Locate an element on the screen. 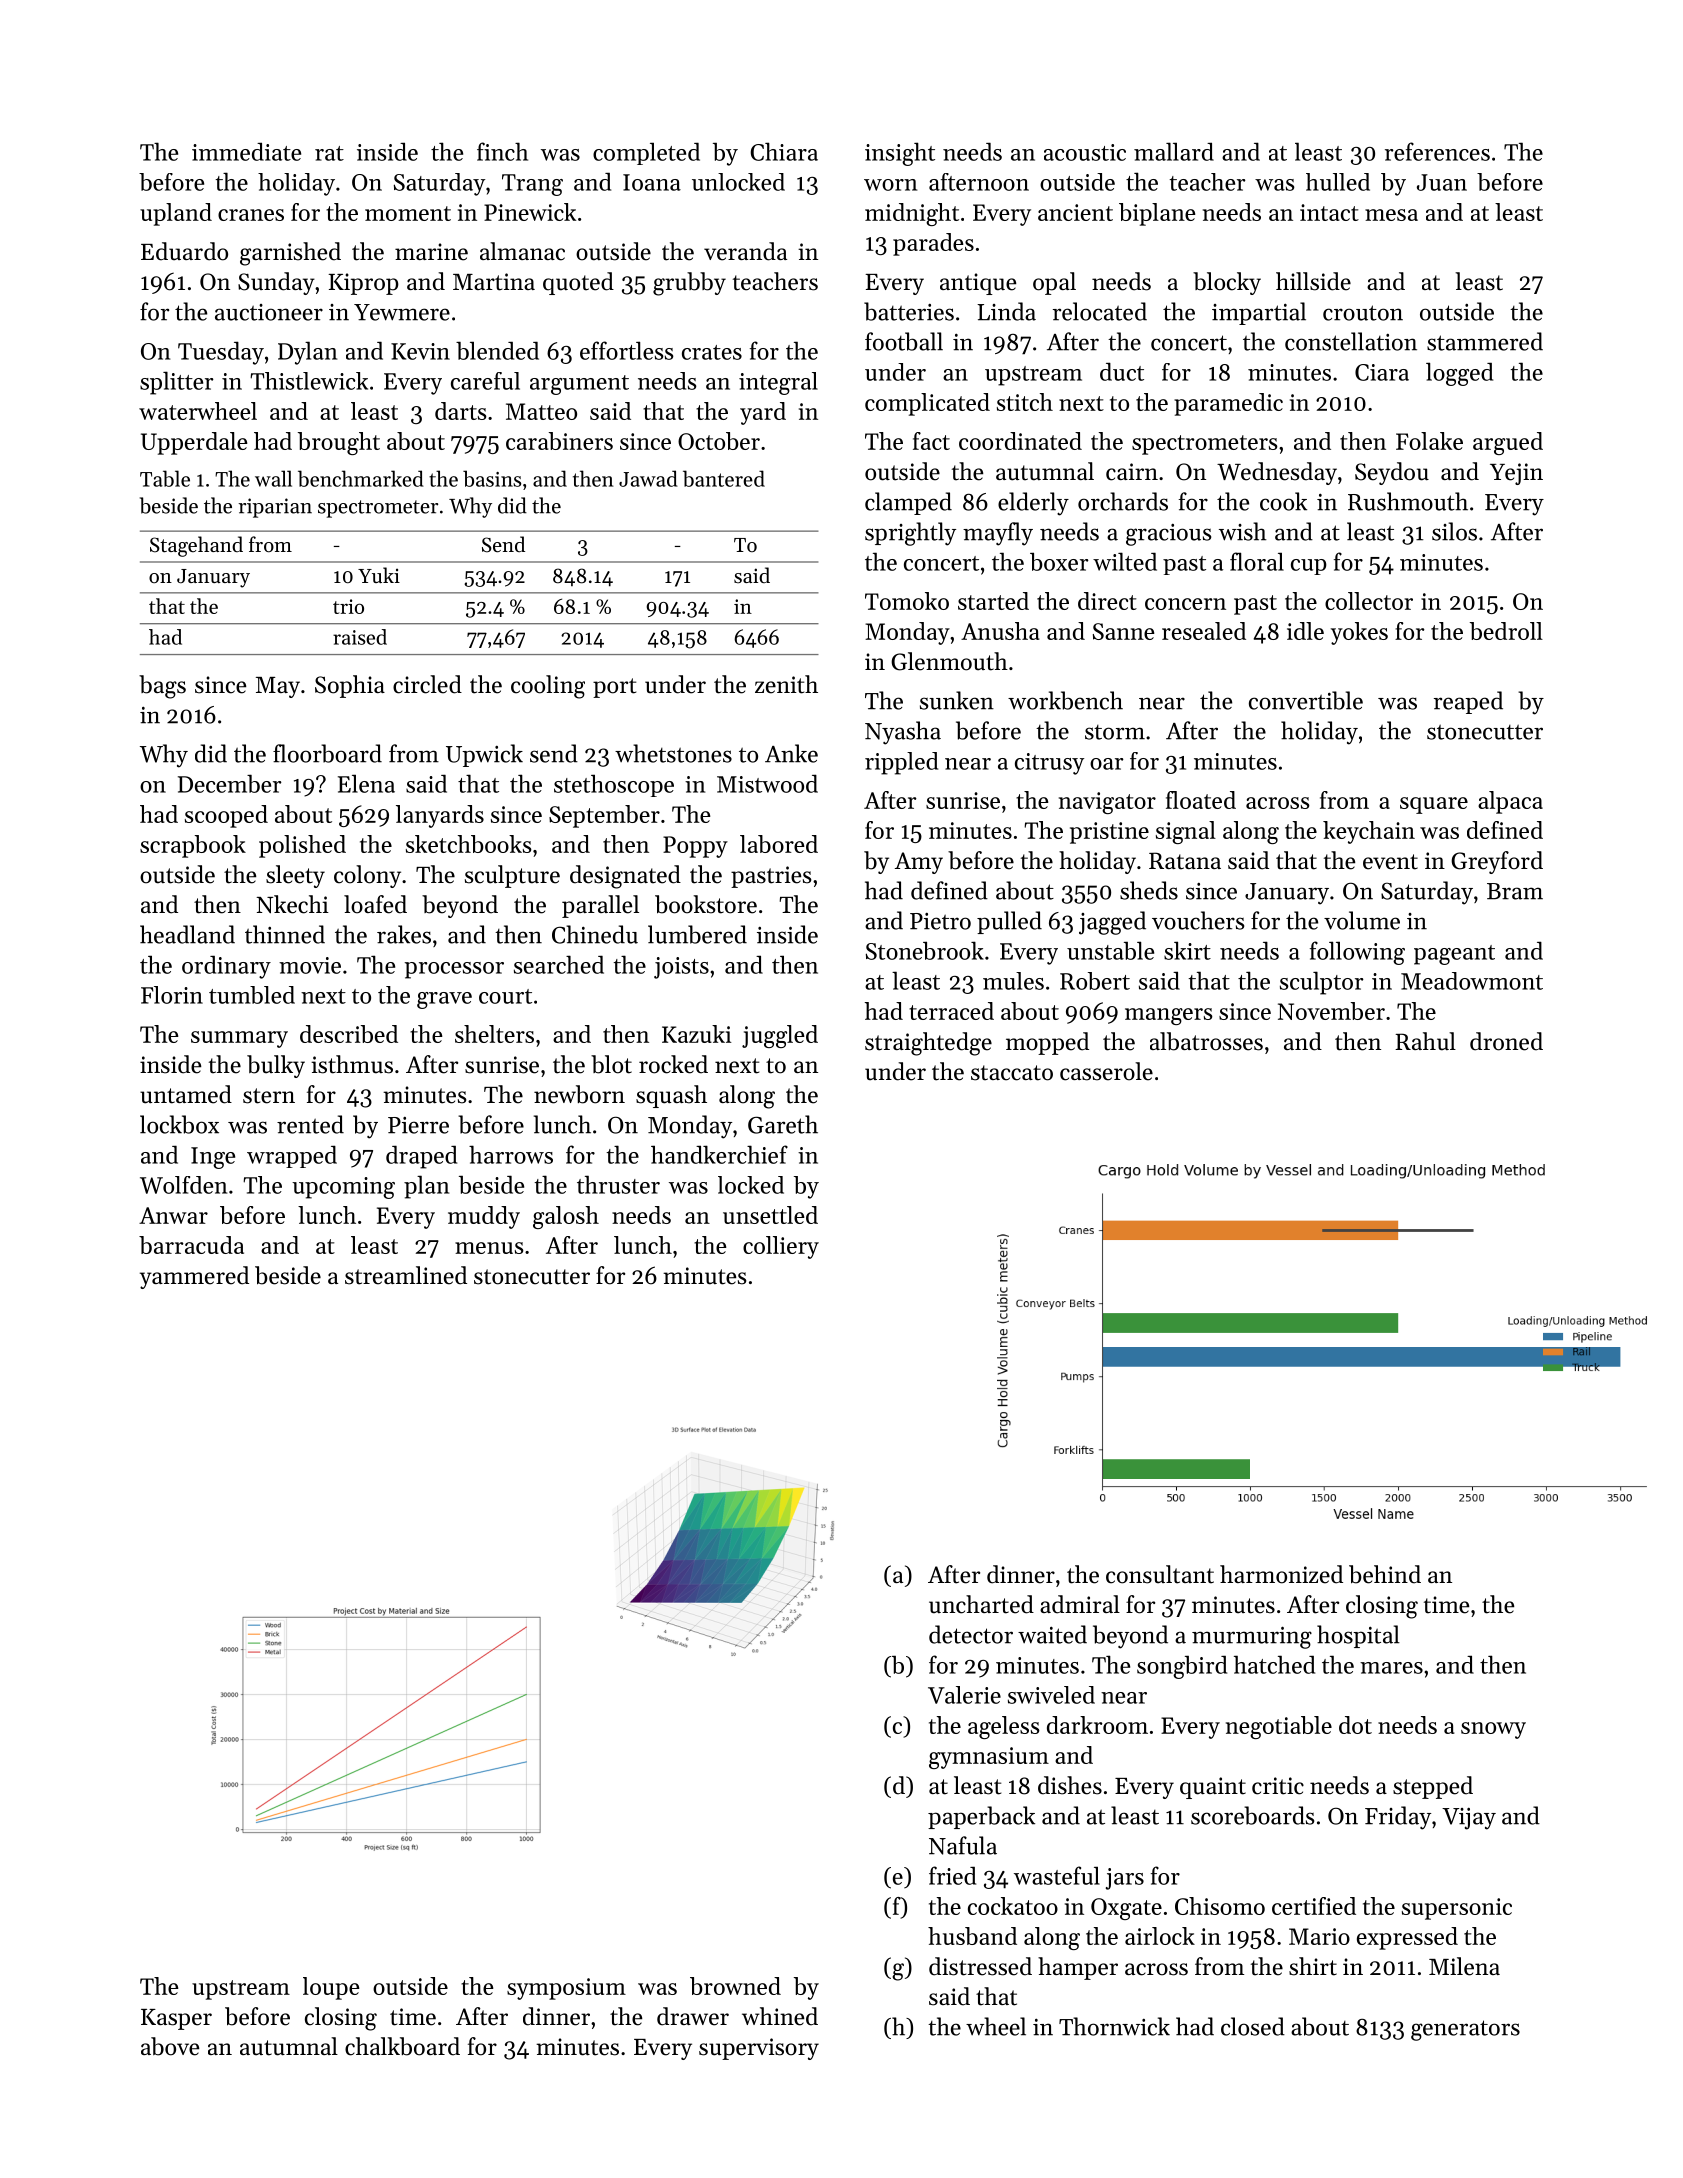 The image size is (1683, 2178). harmonized is located at coordinates (1281, 1574).
